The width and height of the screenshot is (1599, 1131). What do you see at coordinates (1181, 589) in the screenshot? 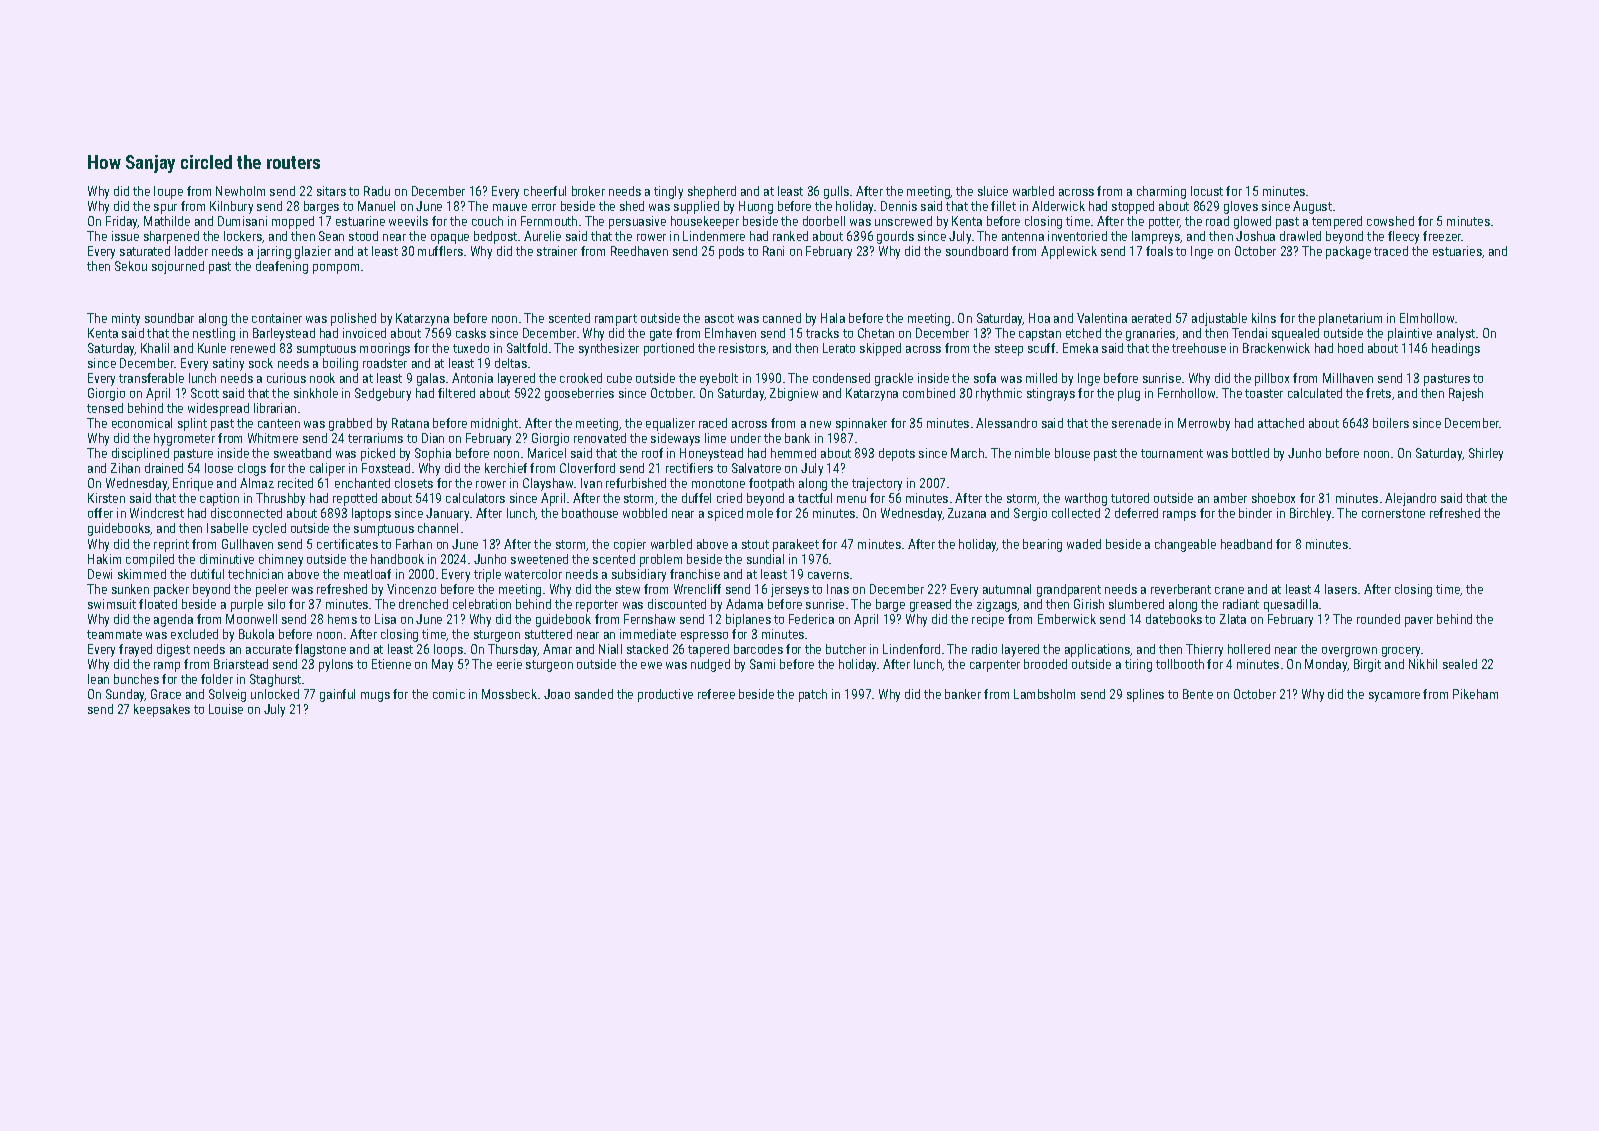
I see `reverberant` at bounding box center [1181, 589].
